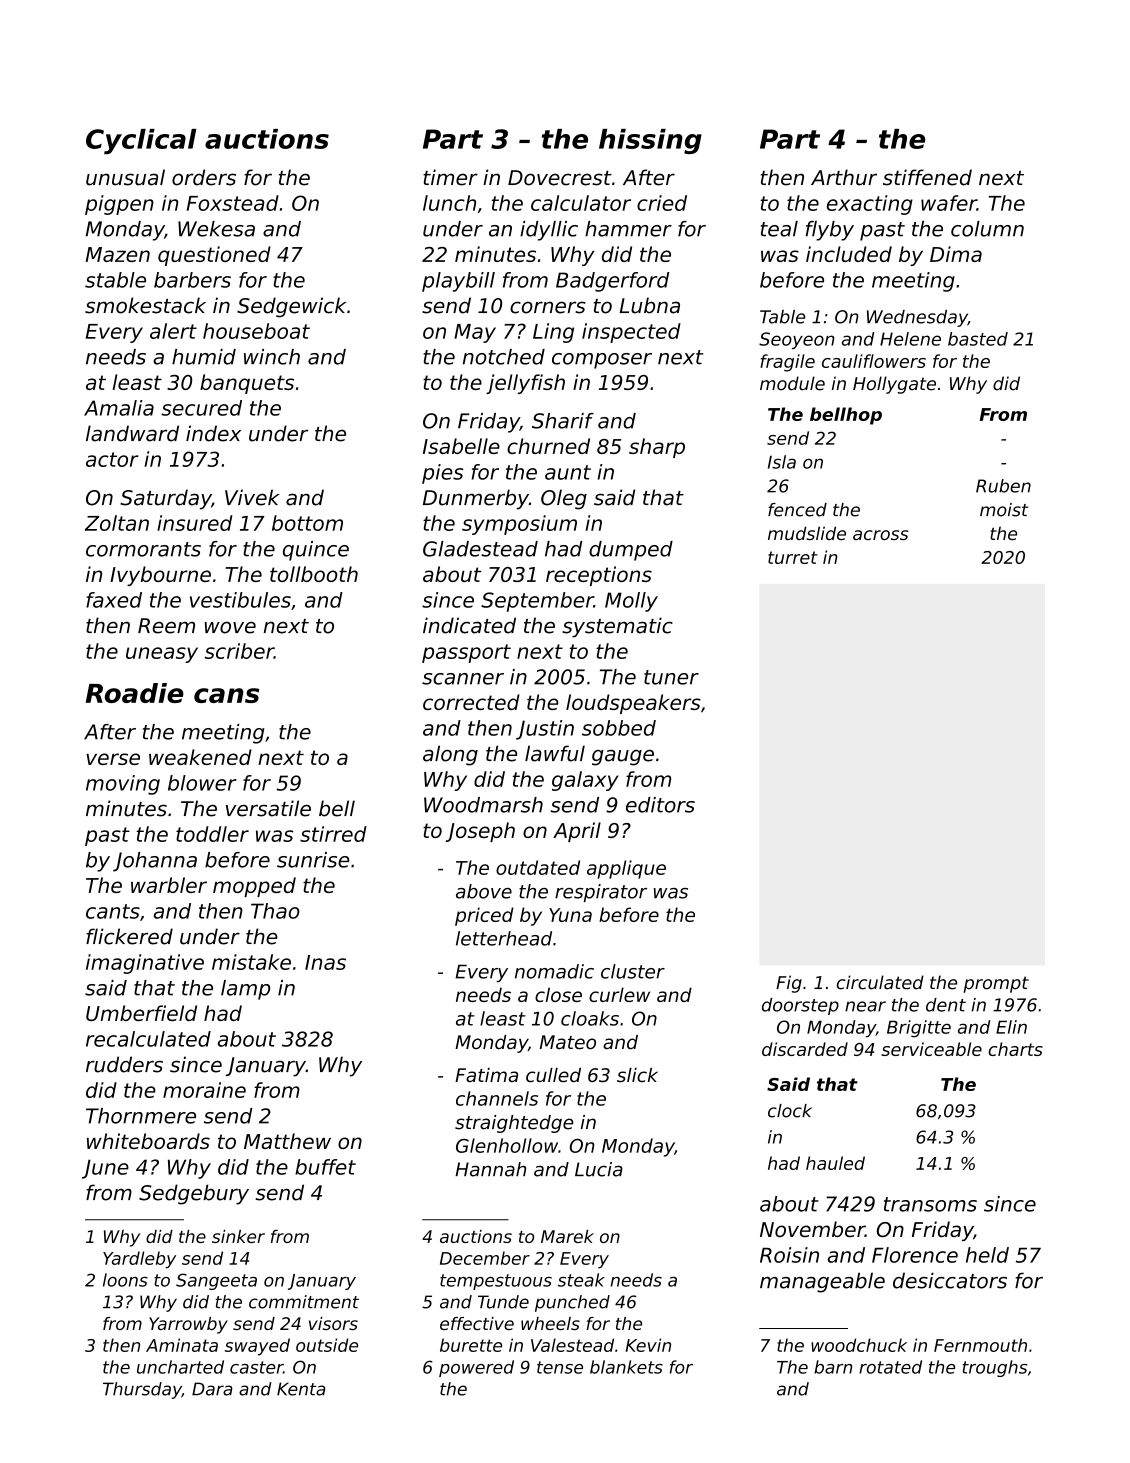  Describe the element at coordinates (504, 938) in the screenshot. I see `letterhead` at that location.
